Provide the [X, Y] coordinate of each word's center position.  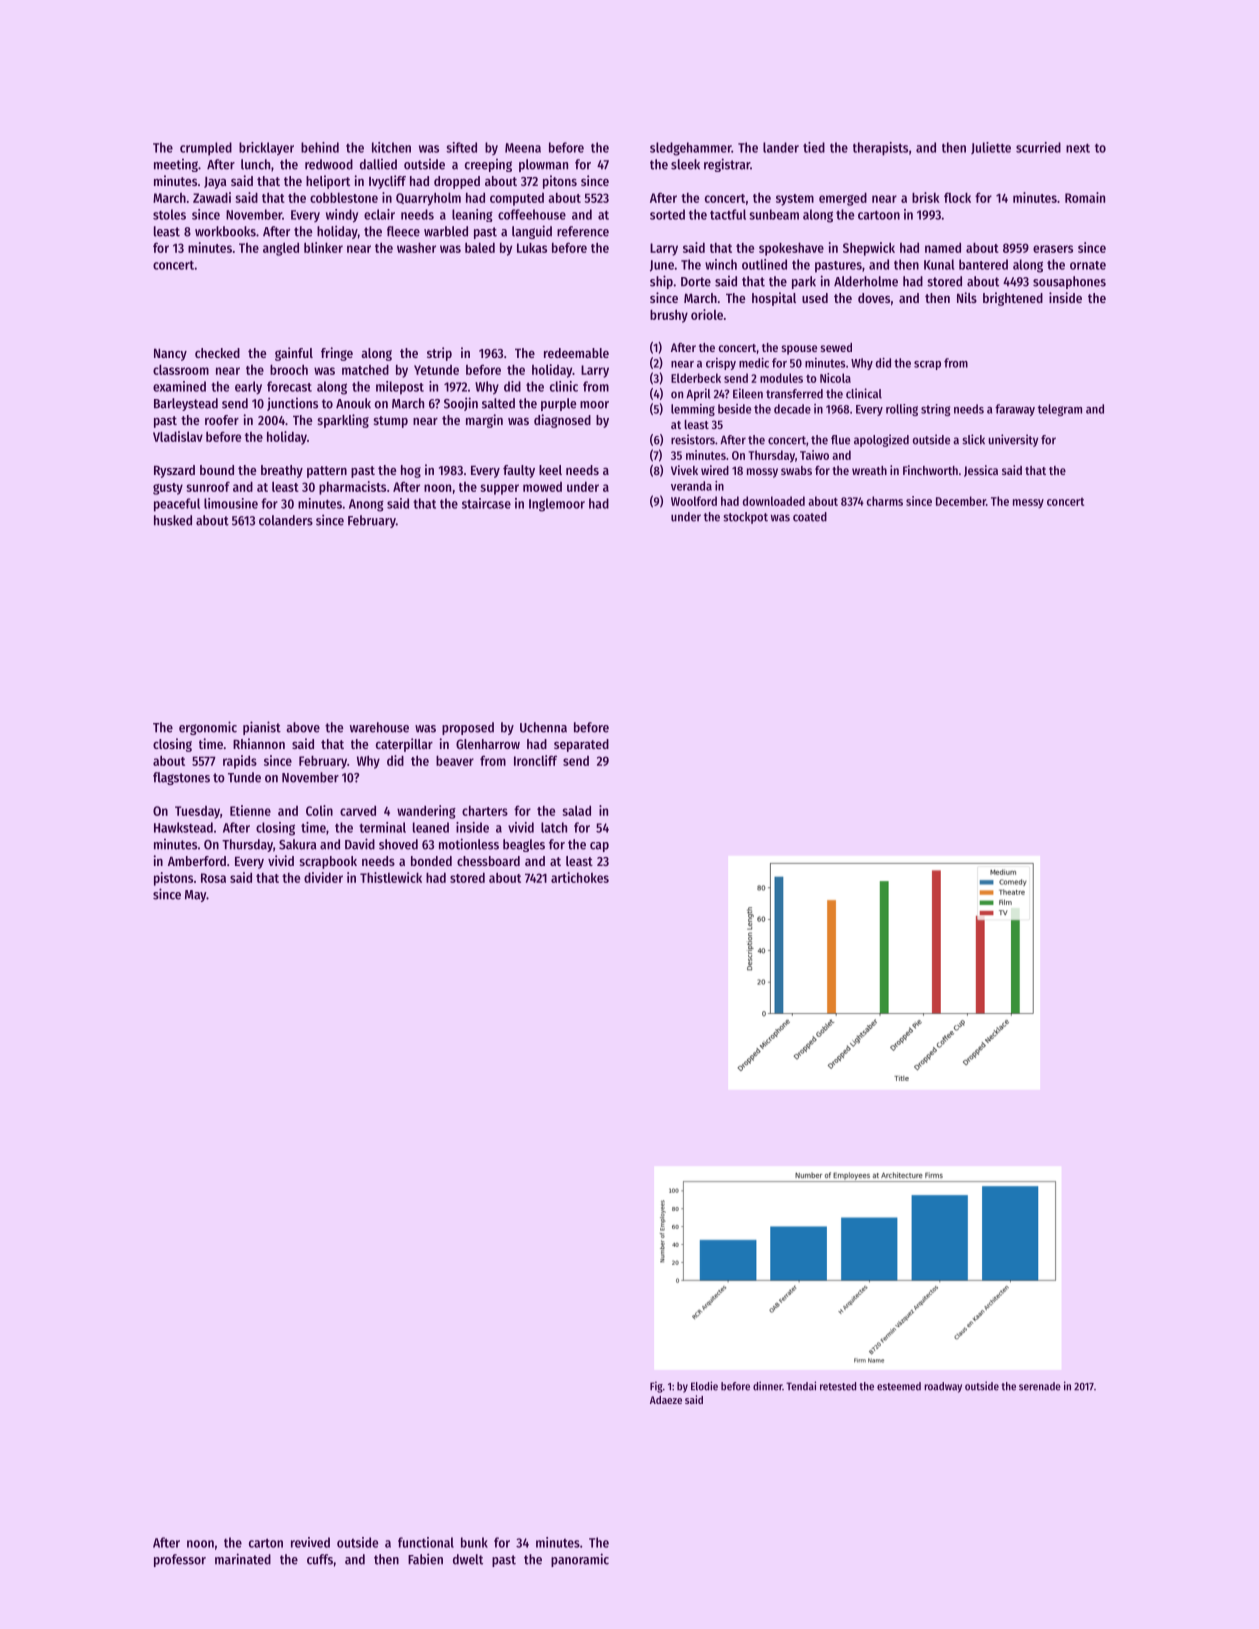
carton [266, 1543]
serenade [1040, 1386]
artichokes [580, 877]
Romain [1085, 197]
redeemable [576, 353]
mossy [762, 473]
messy [1028, 503]
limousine [231, 503]
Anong [366, 505]
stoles [169, 214]
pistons [173, 879]
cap [599, 847]
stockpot [745, 518]
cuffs [320, 1559]
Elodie [704, 1386]
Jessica [981, 471]
